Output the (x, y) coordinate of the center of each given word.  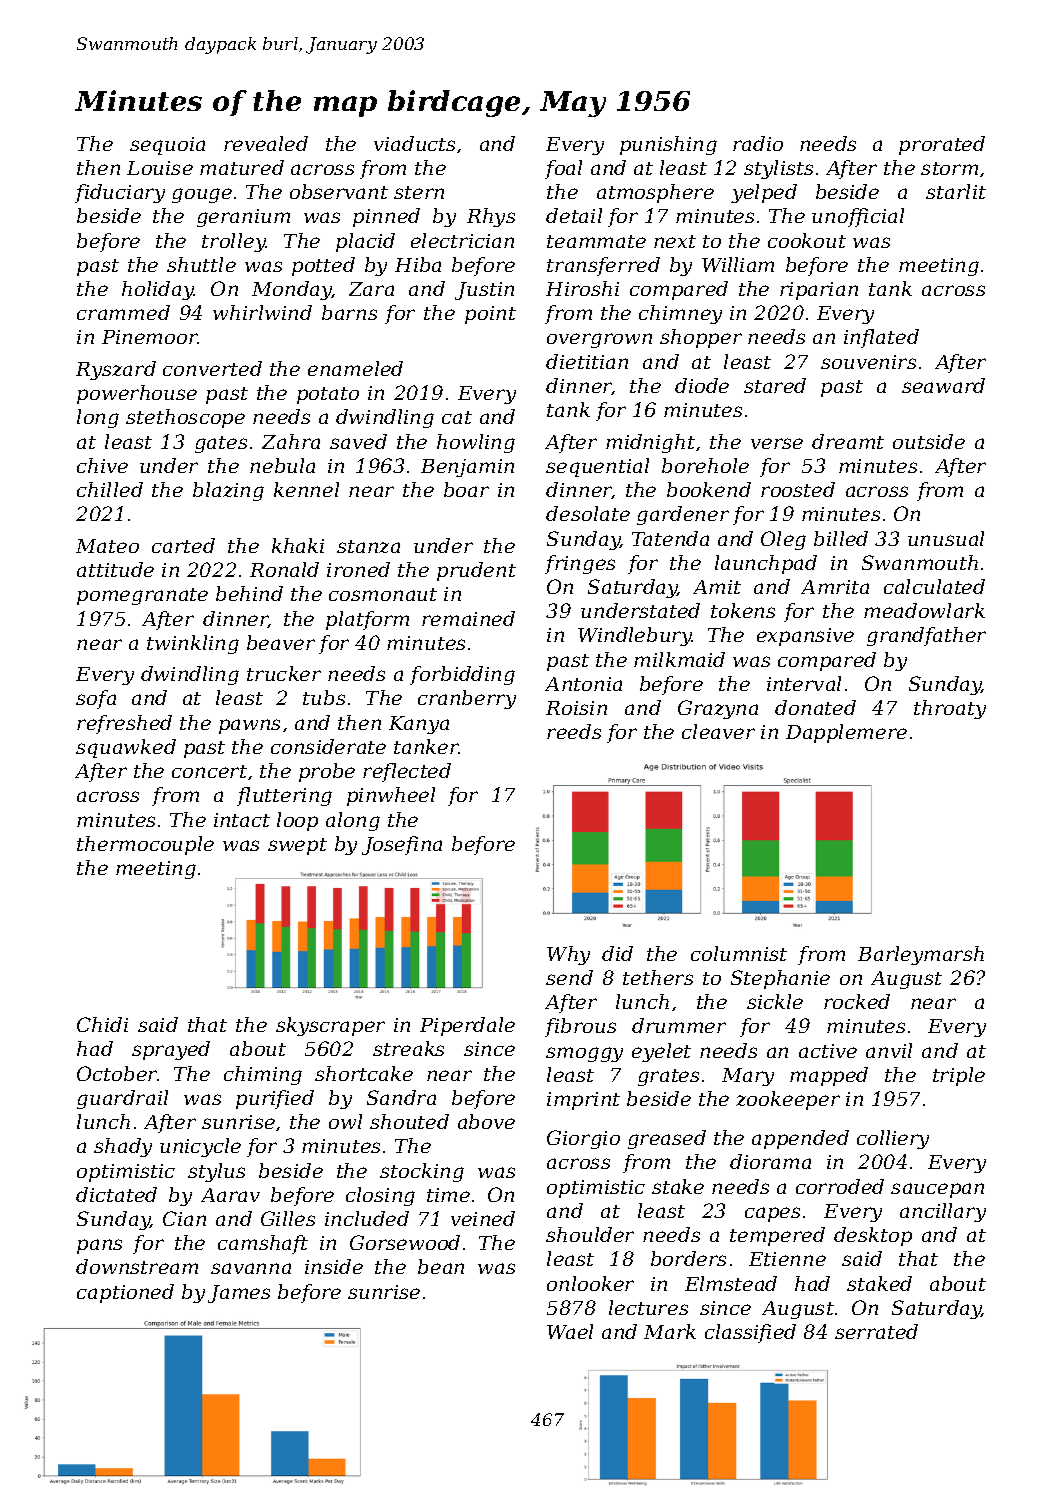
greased (667, 1139)
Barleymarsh (921, 955)
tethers (658, 977)
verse (777, 443)
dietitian (587, 361)
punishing (668, 145)
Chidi (102, 1024)
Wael (570, 1331)
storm (949, 168)
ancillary (943, 1212)
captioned (125, 1293)
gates (221, 444)
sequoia (167, 146)
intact (242, 820)
